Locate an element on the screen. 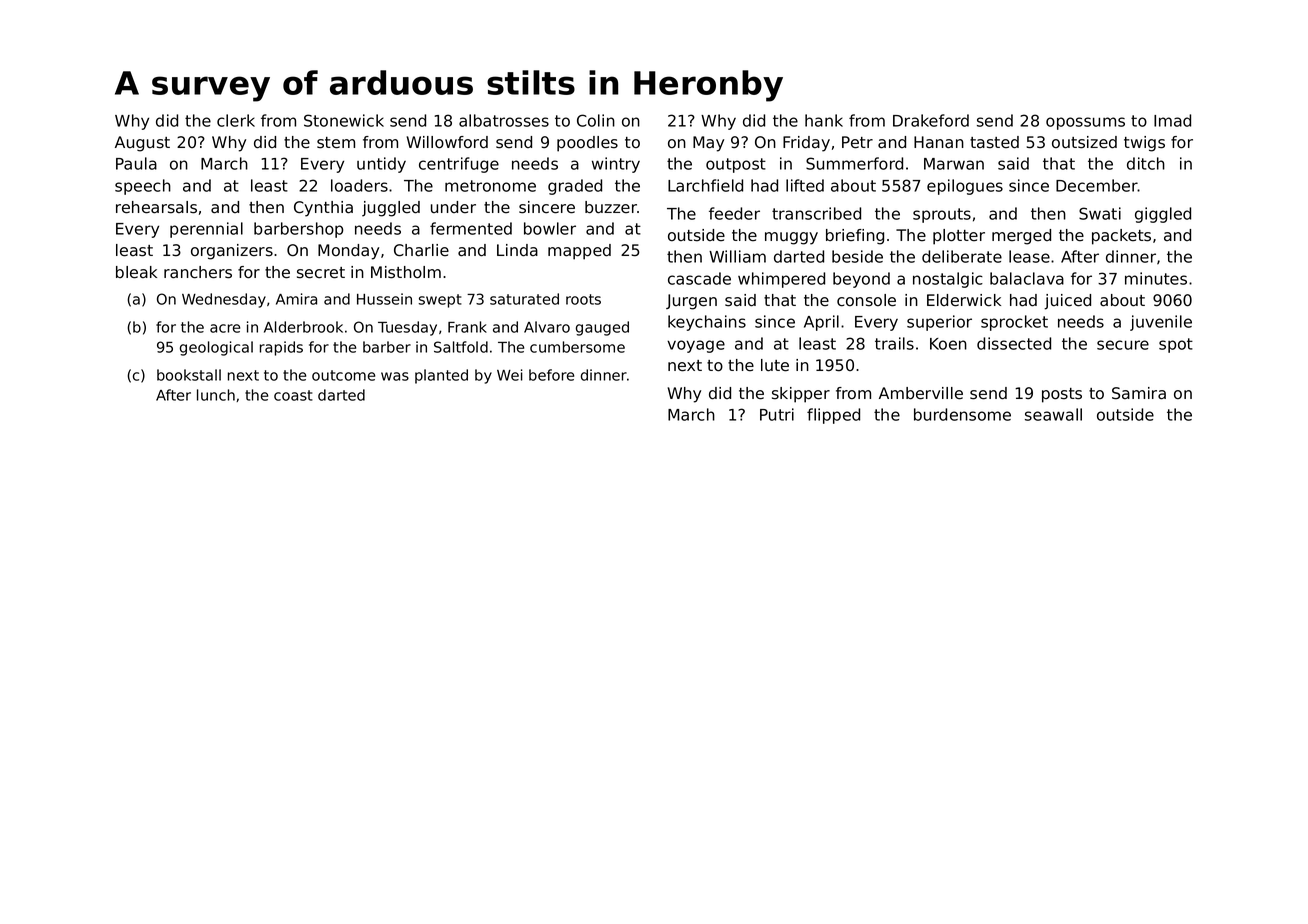  lease is located at coordinates (1029, 256).
